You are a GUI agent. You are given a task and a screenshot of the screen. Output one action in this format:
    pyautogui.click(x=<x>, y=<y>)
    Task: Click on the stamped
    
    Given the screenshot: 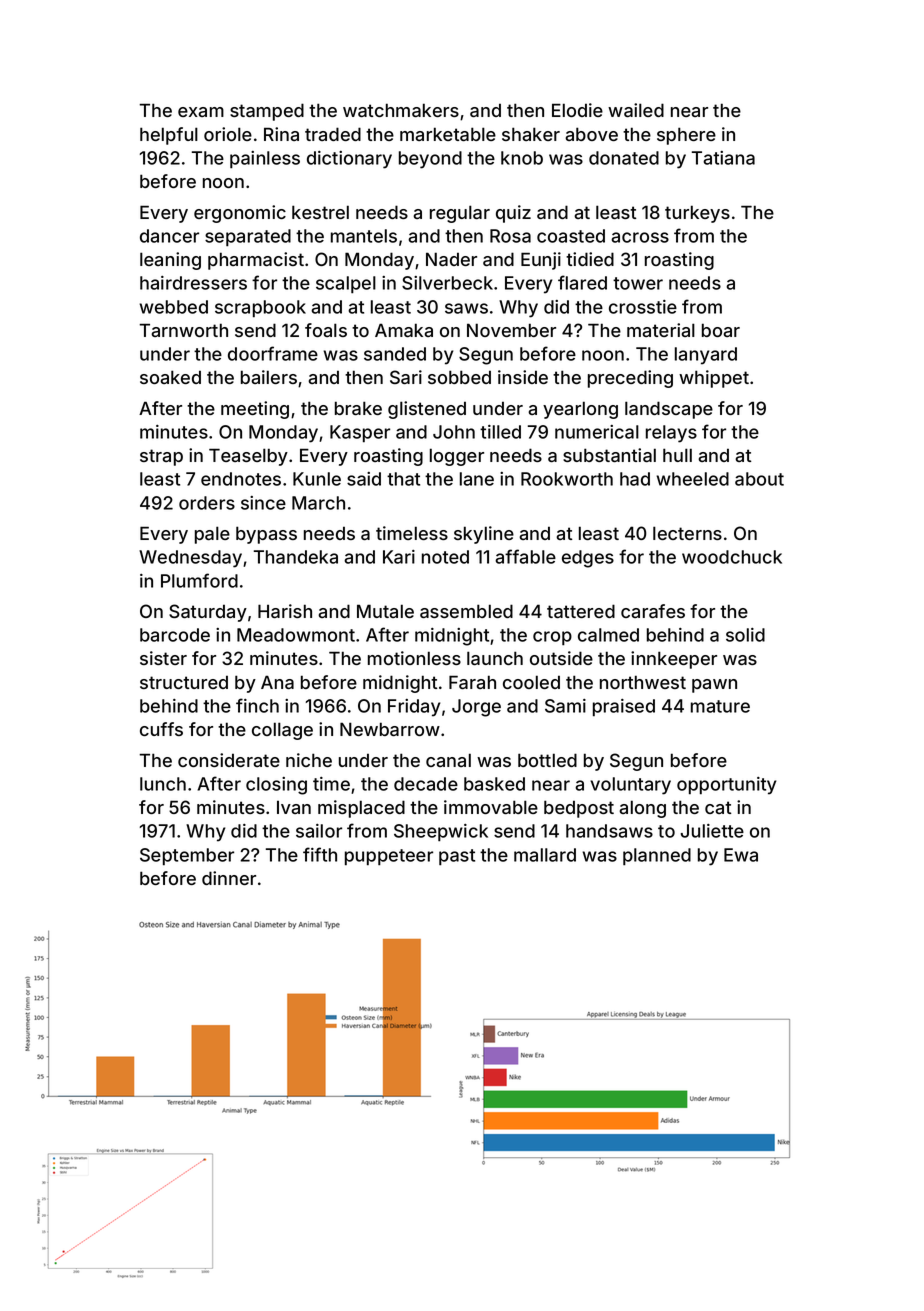 What is the action you would take?
    pyautogui.click(x=267, y=112)
